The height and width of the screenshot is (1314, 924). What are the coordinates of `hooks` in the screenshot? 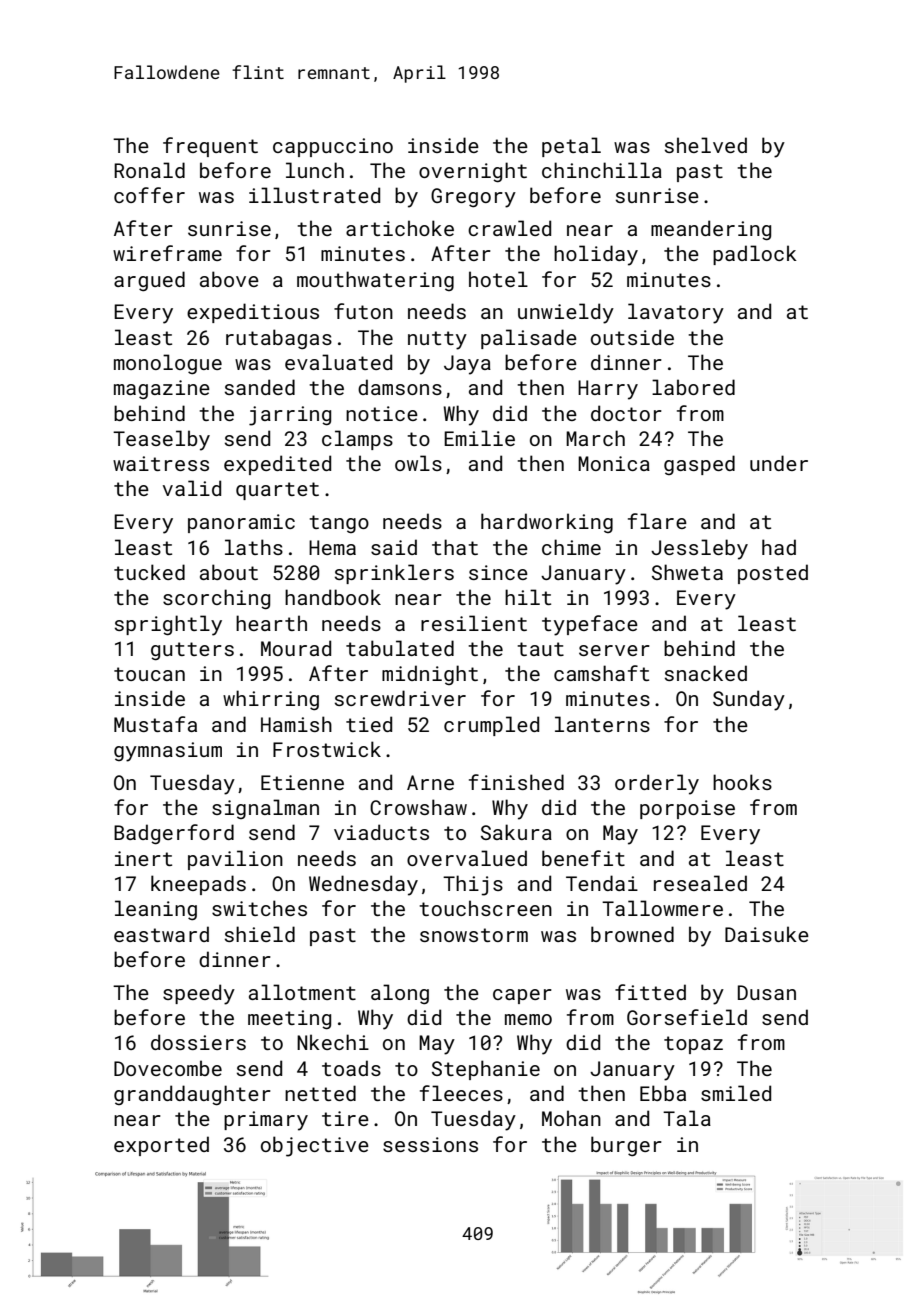 It's located at (742, 782).
